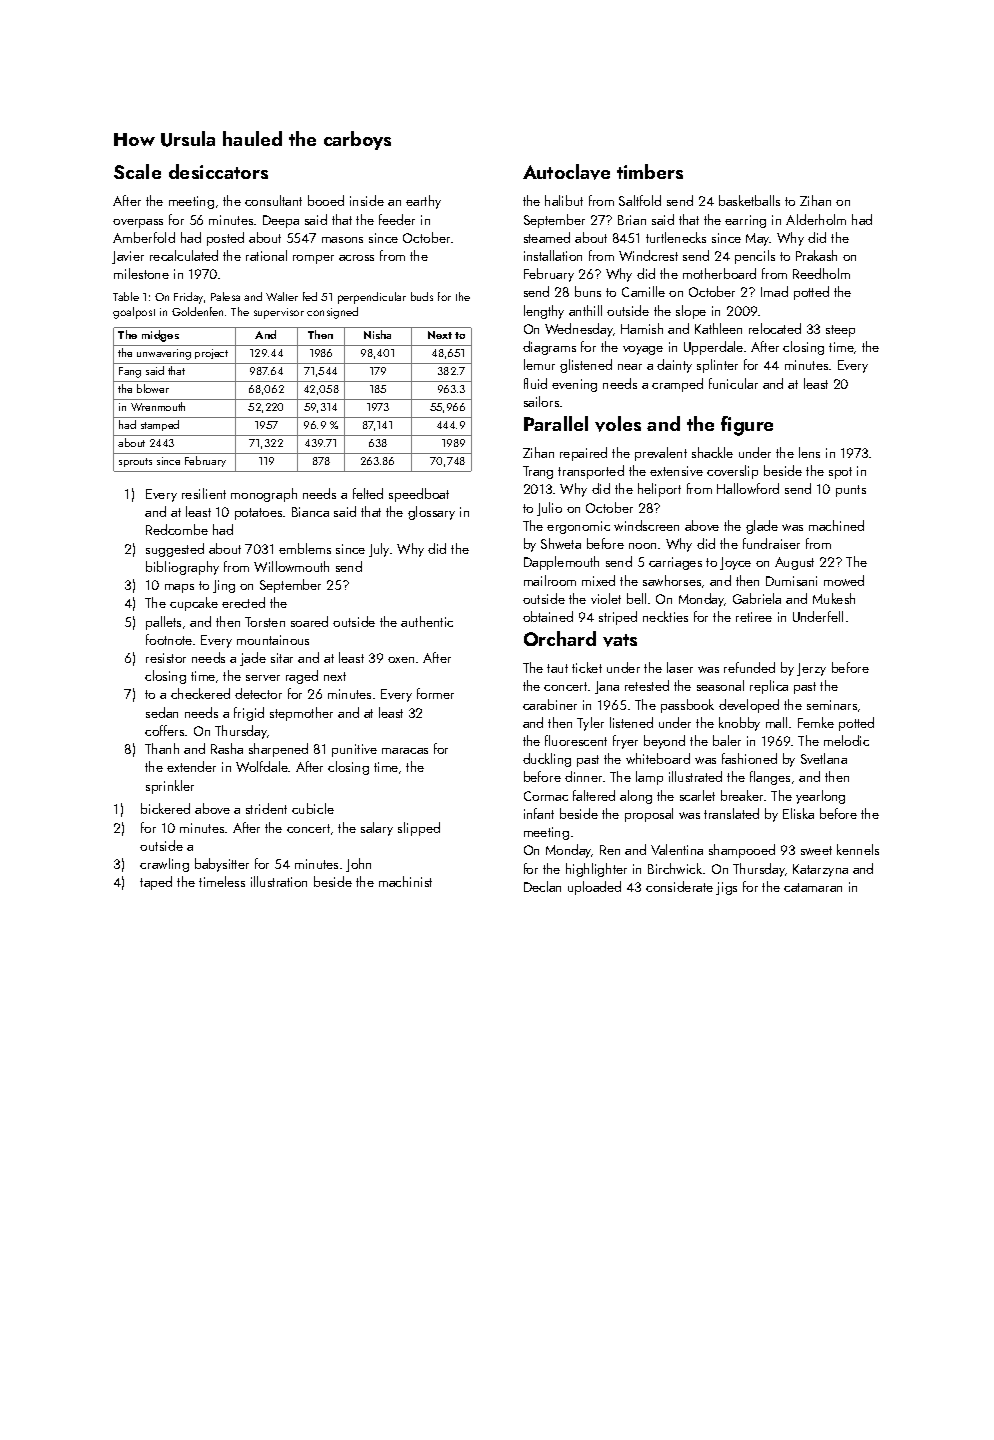  Describe the element at coordinates (594, 888) in the document. I see `uploaded` at that location.
